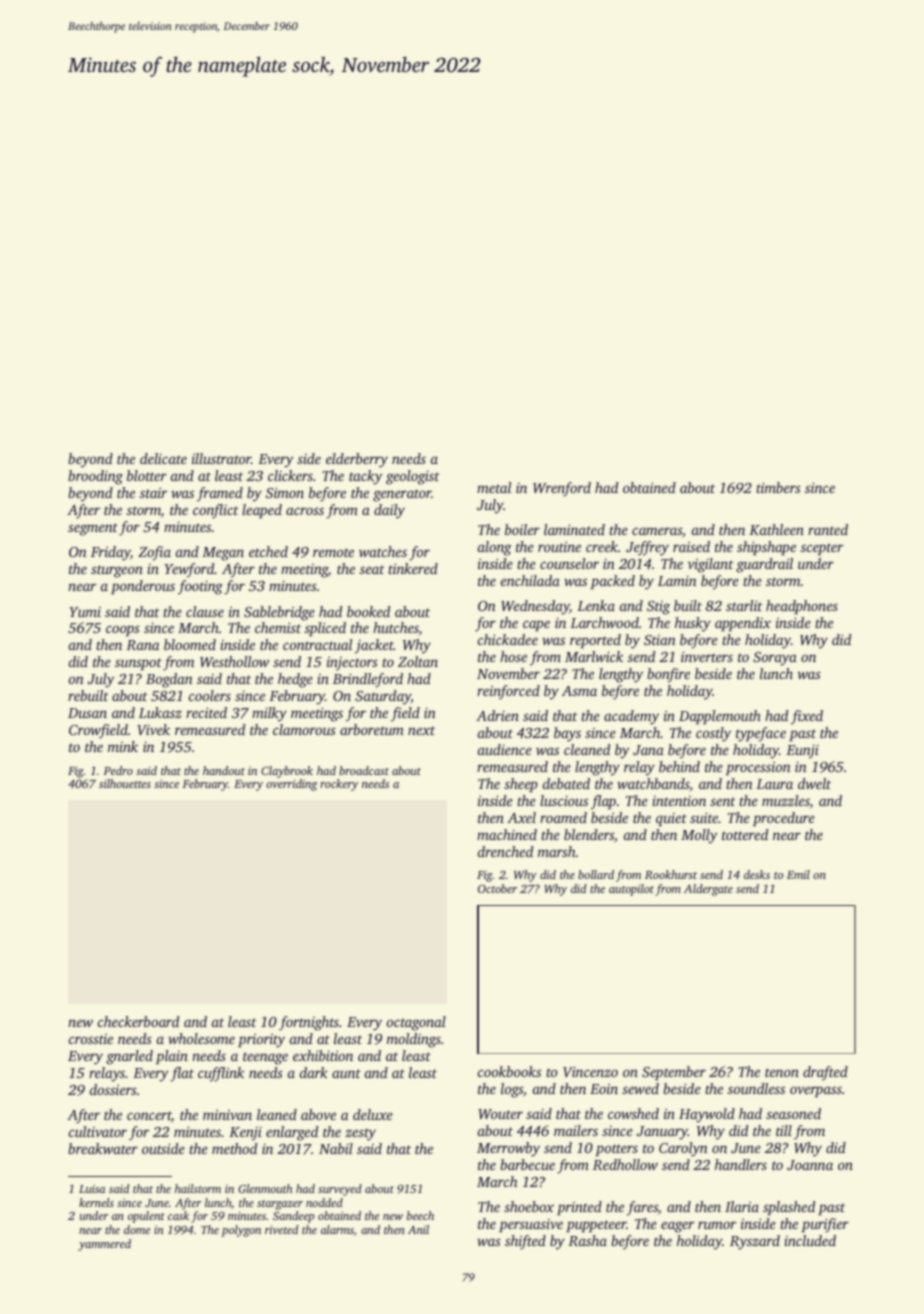 The image size is (924, 1314). Describe the element at coordinates (138, 1021) in the screenshot. I see `checkerboard` at that location.
